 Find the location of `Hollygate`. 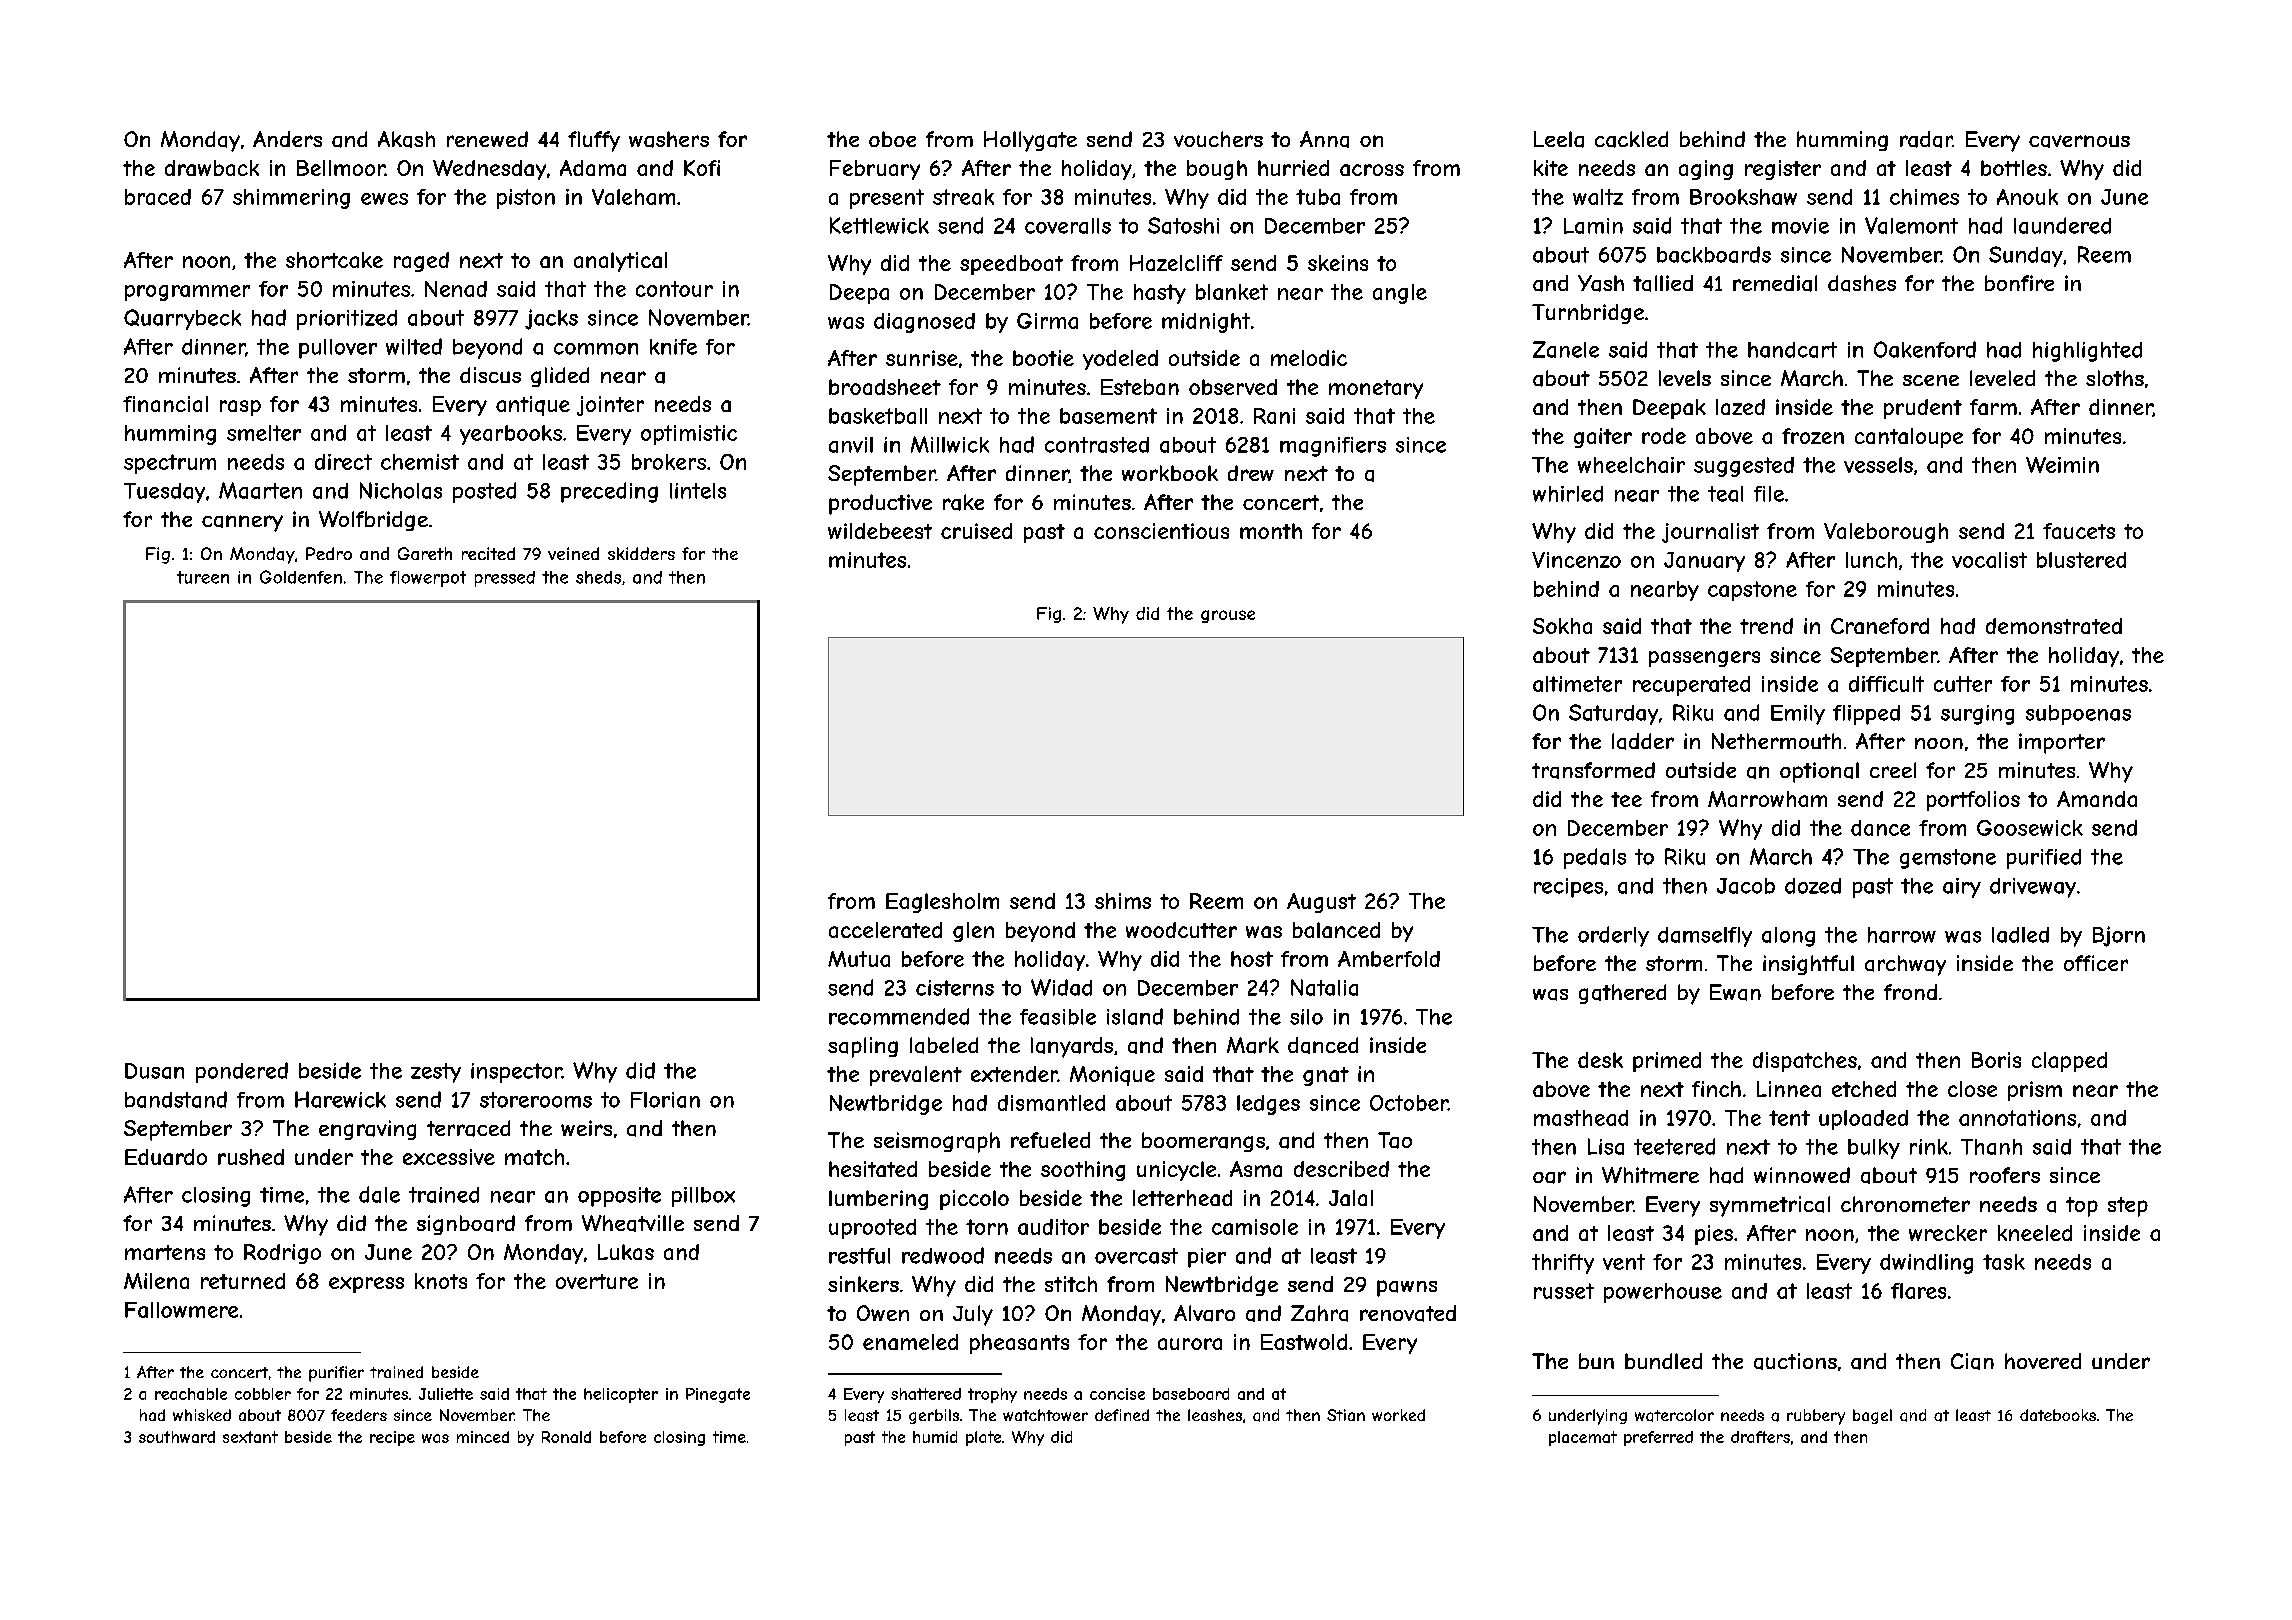

Hollygate is located at coordinates (1030, 141).
